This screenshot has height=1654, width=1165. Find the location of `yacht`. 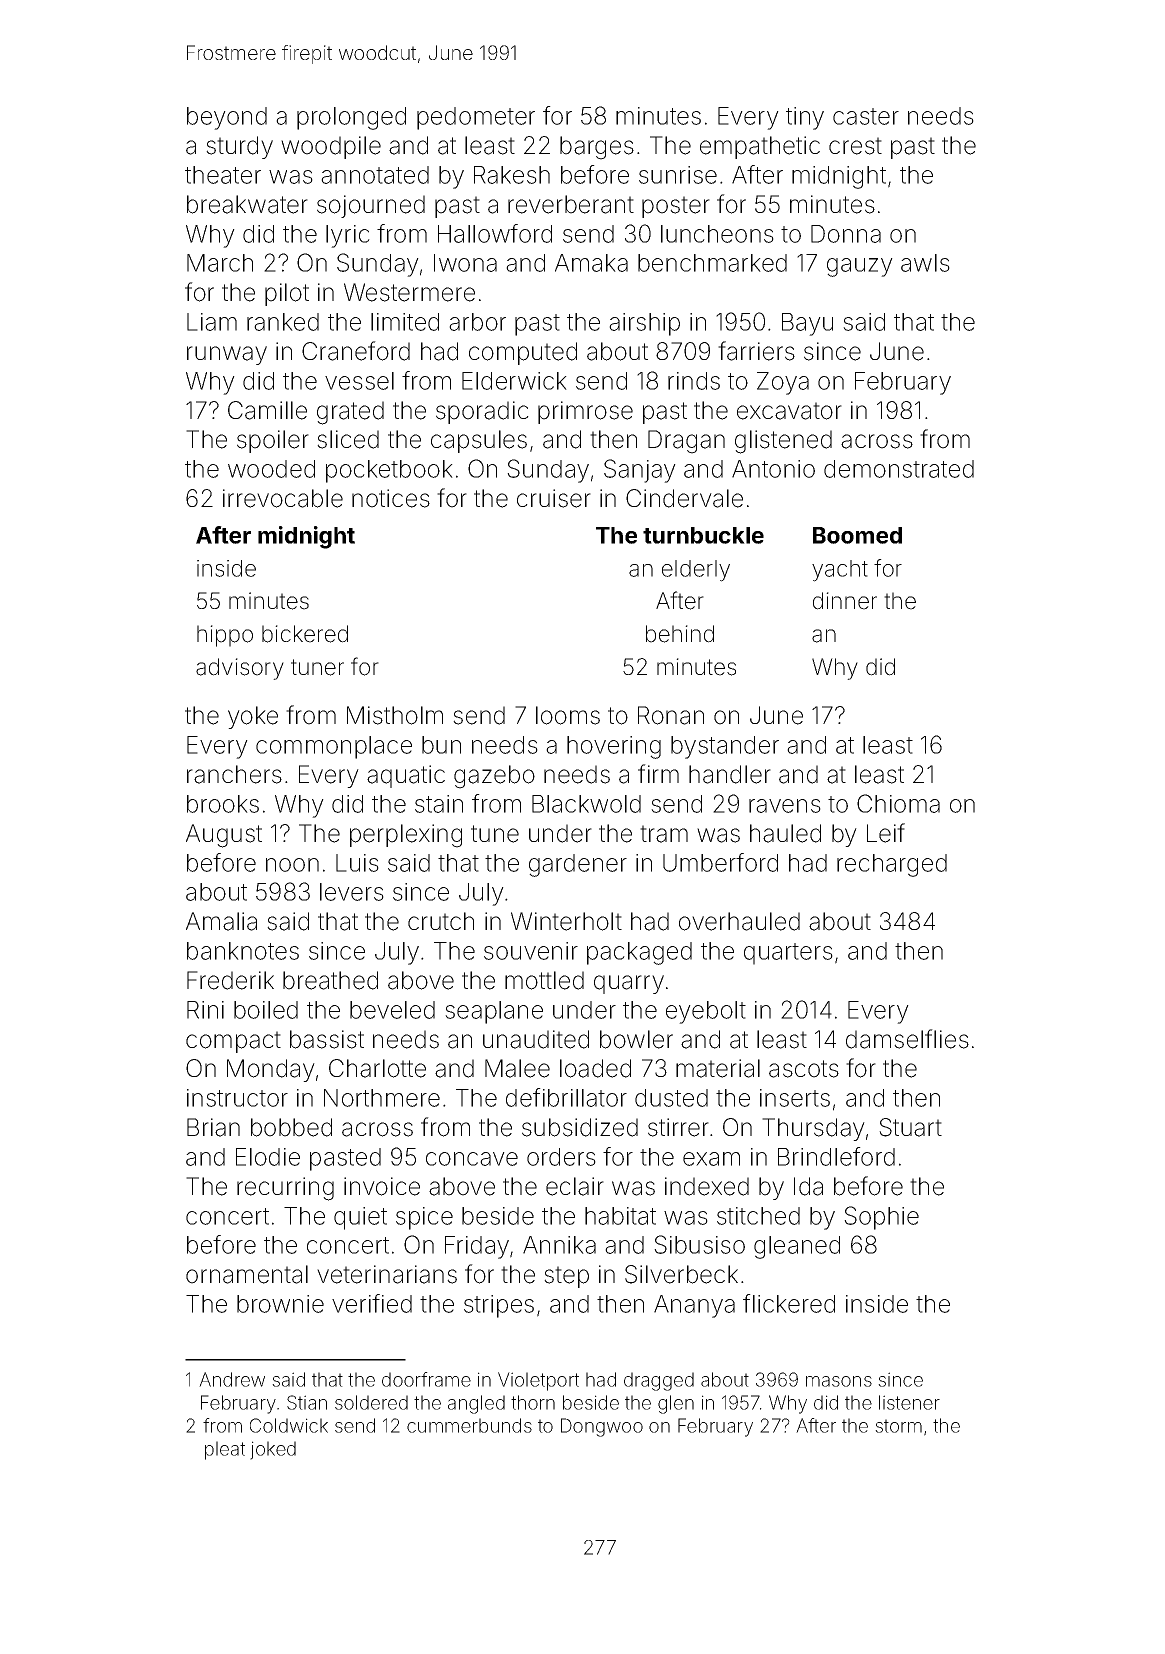

yacht is located at coordinates (840, 571).
